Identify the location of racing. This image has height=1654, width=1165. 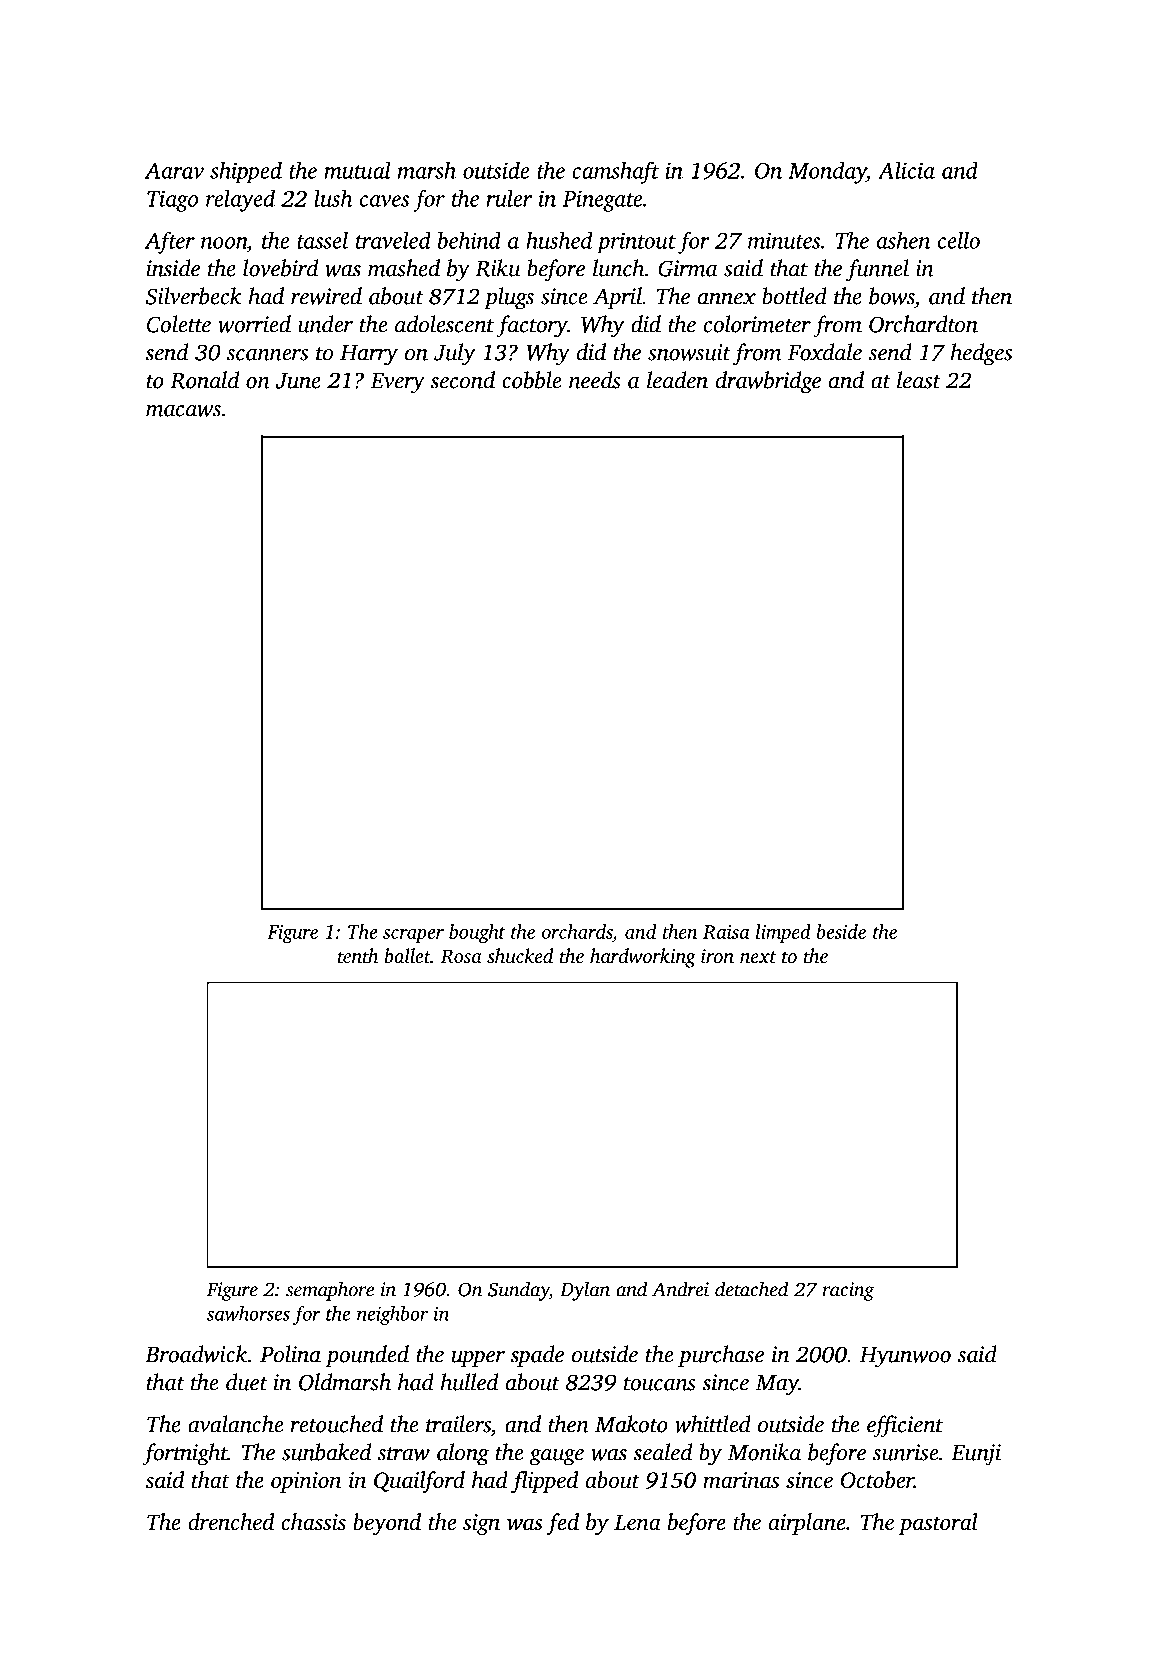
(848, 1291).
